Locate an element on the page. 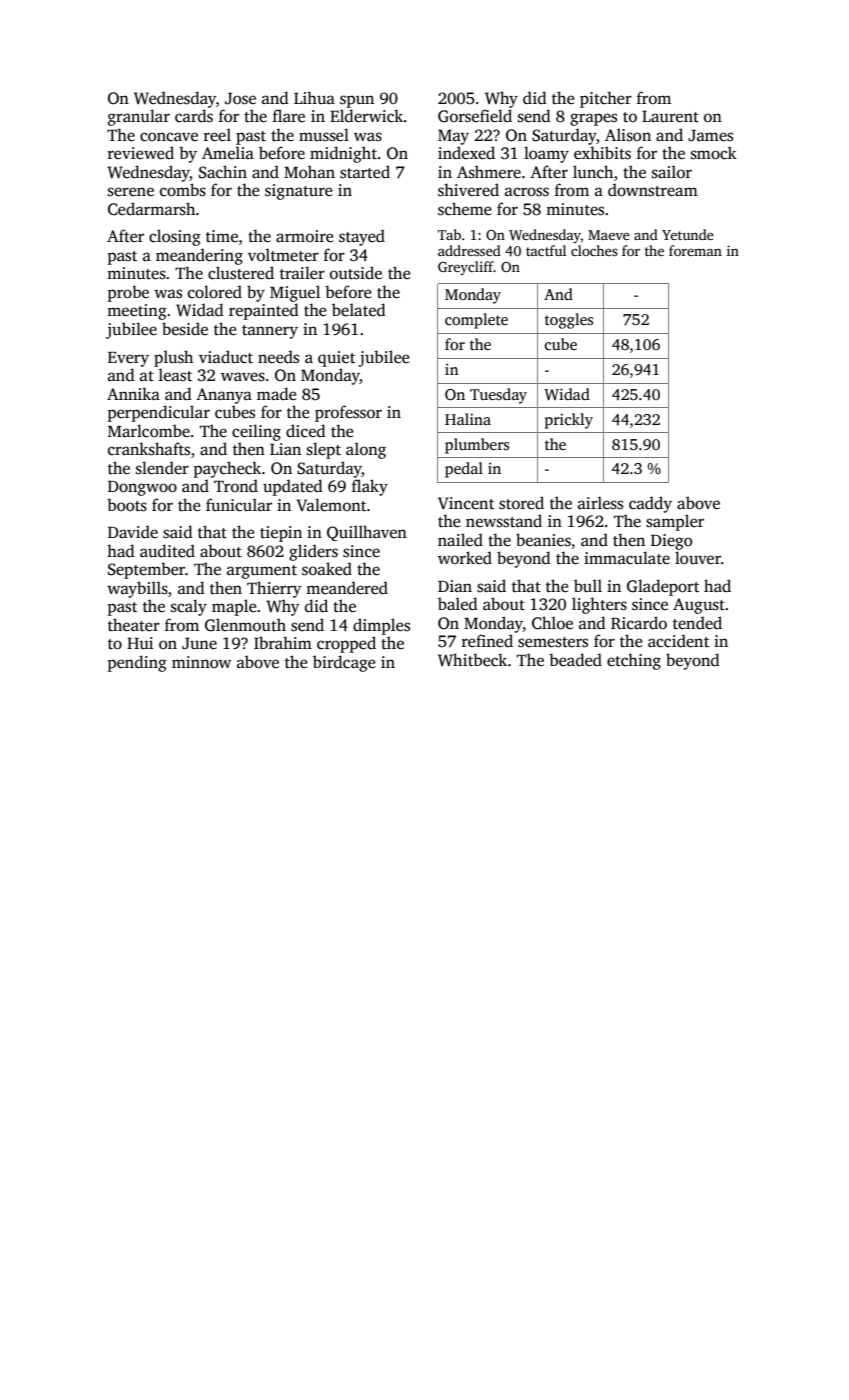 Image resolution: width=849 pixels, height=1400 pixels. professor is located at coordinates (348, 413).
